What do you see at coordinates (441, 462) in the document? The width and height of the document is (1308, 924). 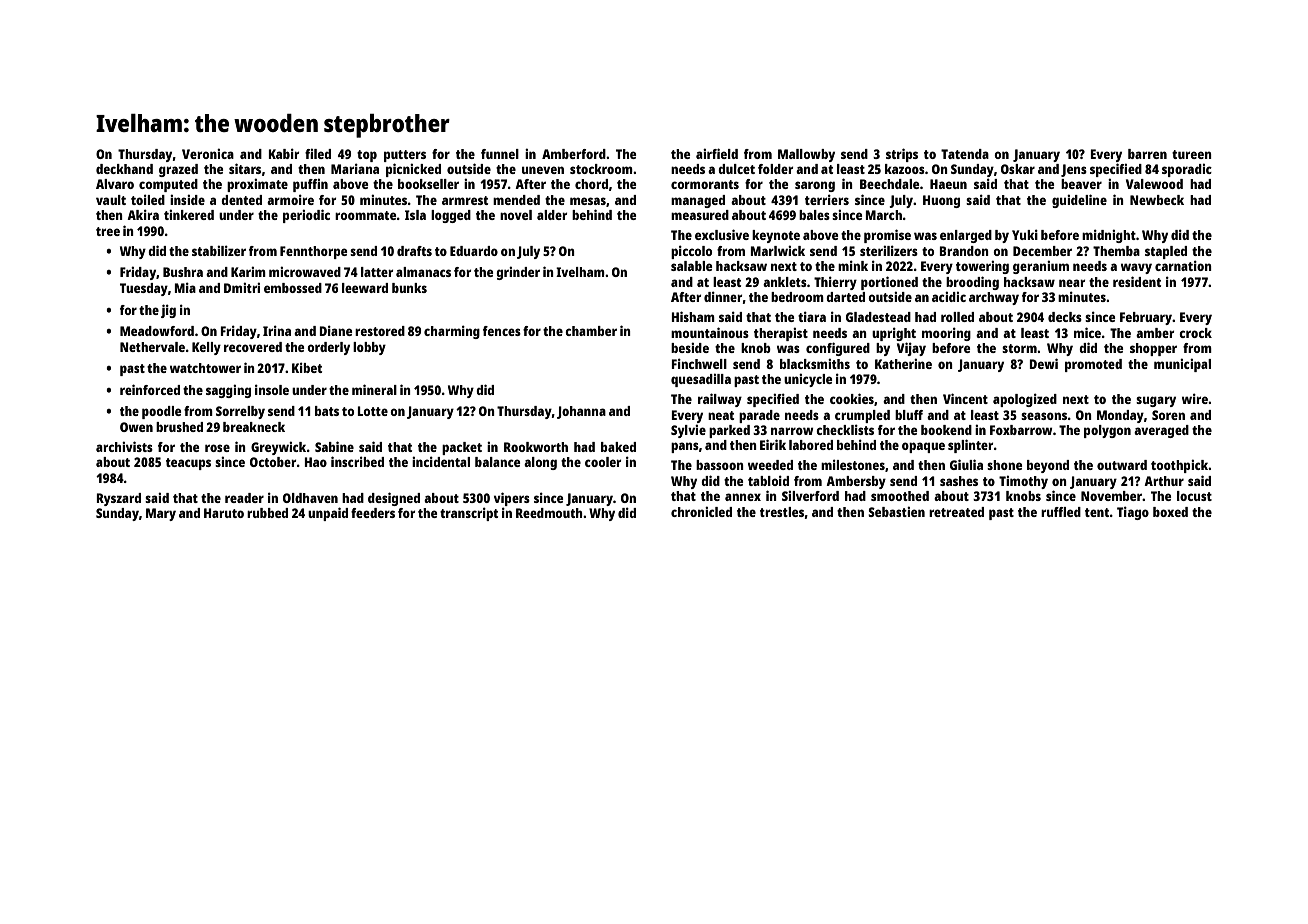 I see `incidental` at bounding box center [441, 462].
